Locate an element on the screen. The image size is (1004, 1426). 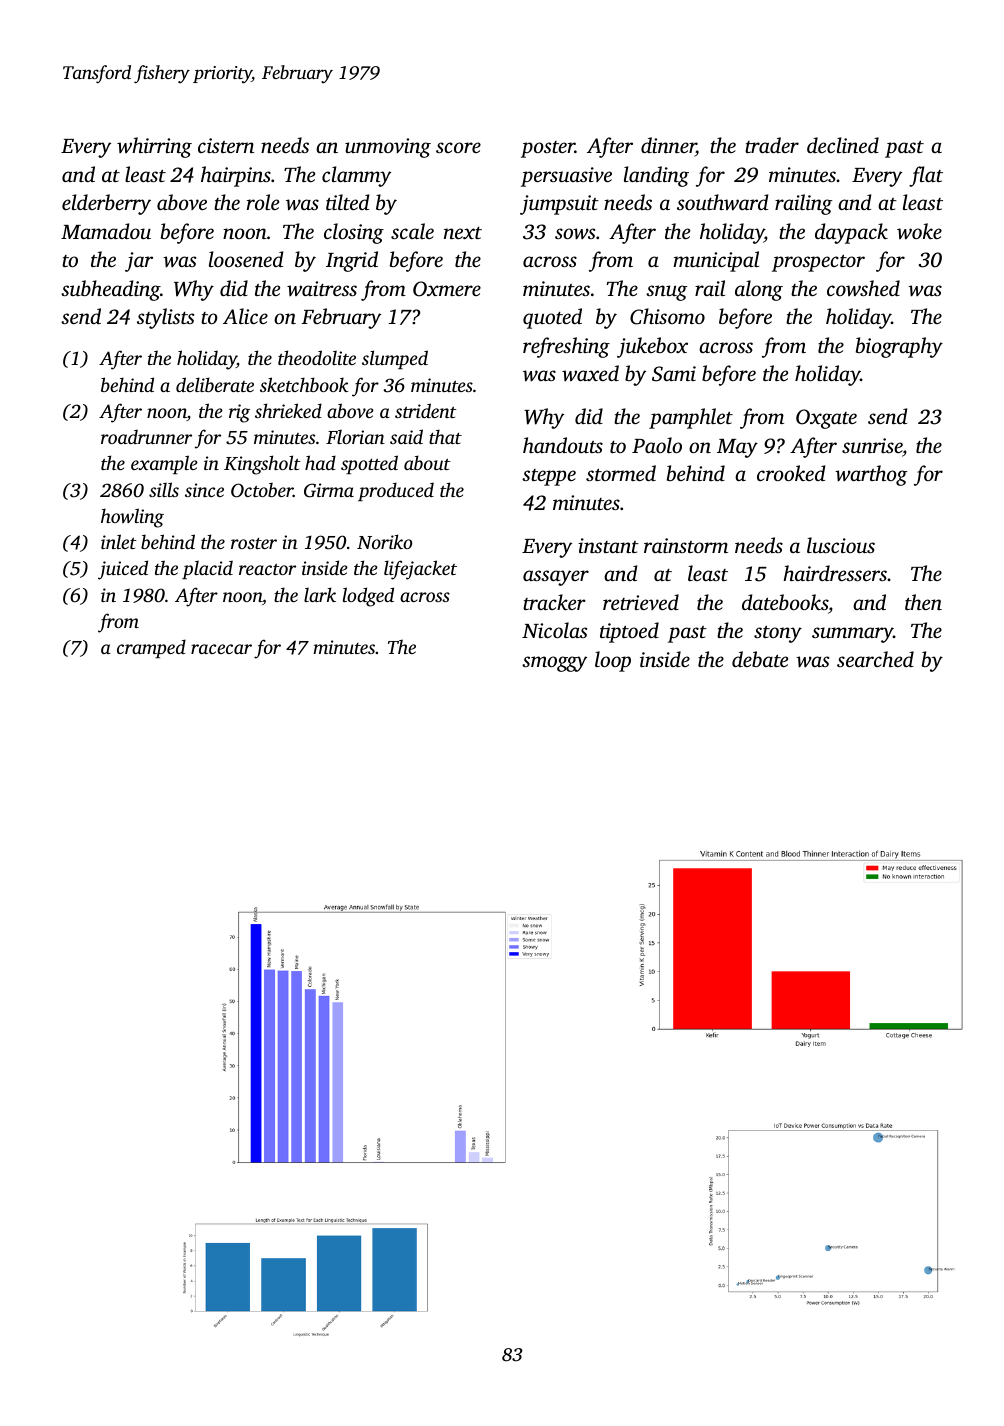
daypack is located at coordinates (851, 233).
